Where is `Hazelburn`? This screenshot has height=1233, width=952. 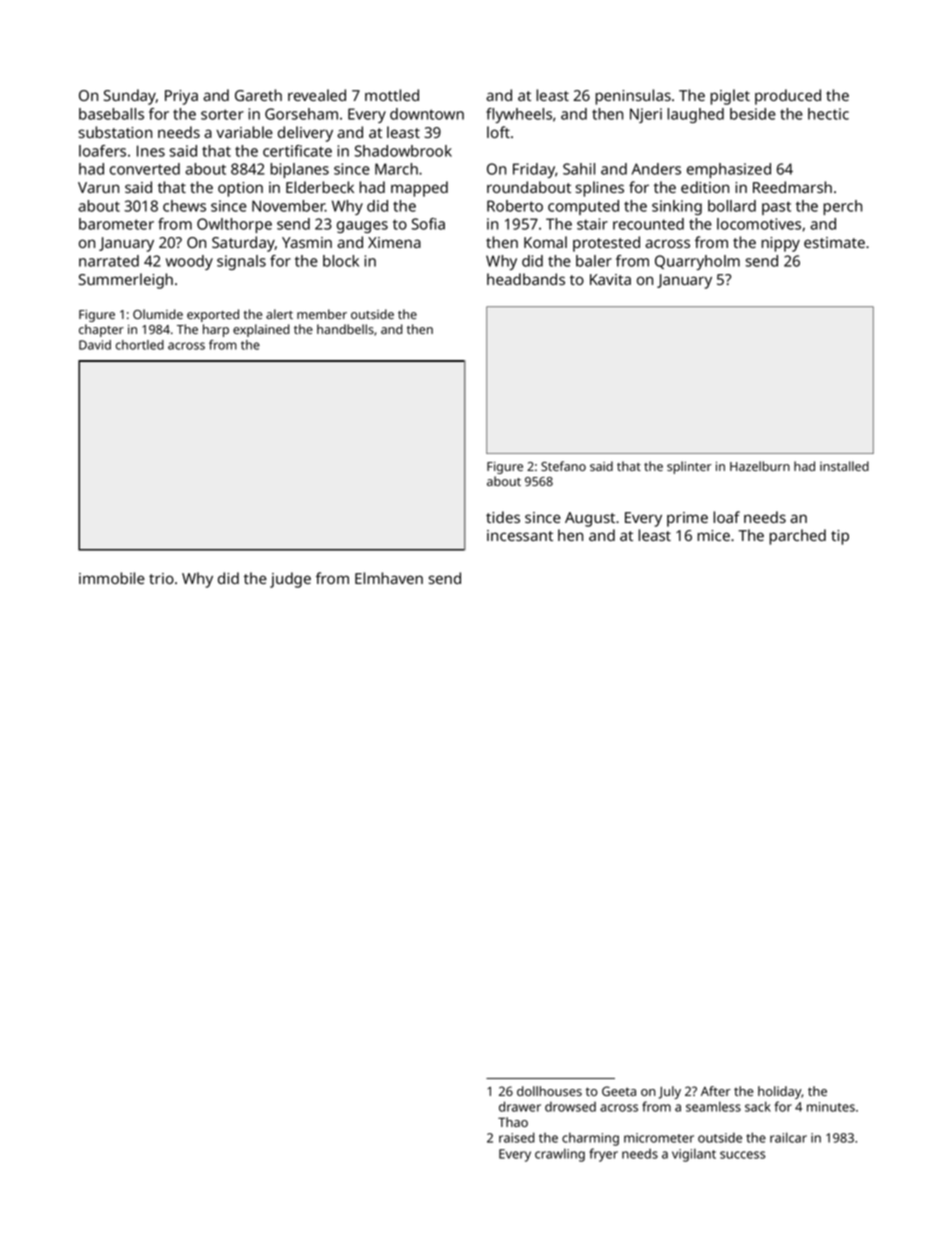
Hazelburn is located at coordinates (760, 466).
